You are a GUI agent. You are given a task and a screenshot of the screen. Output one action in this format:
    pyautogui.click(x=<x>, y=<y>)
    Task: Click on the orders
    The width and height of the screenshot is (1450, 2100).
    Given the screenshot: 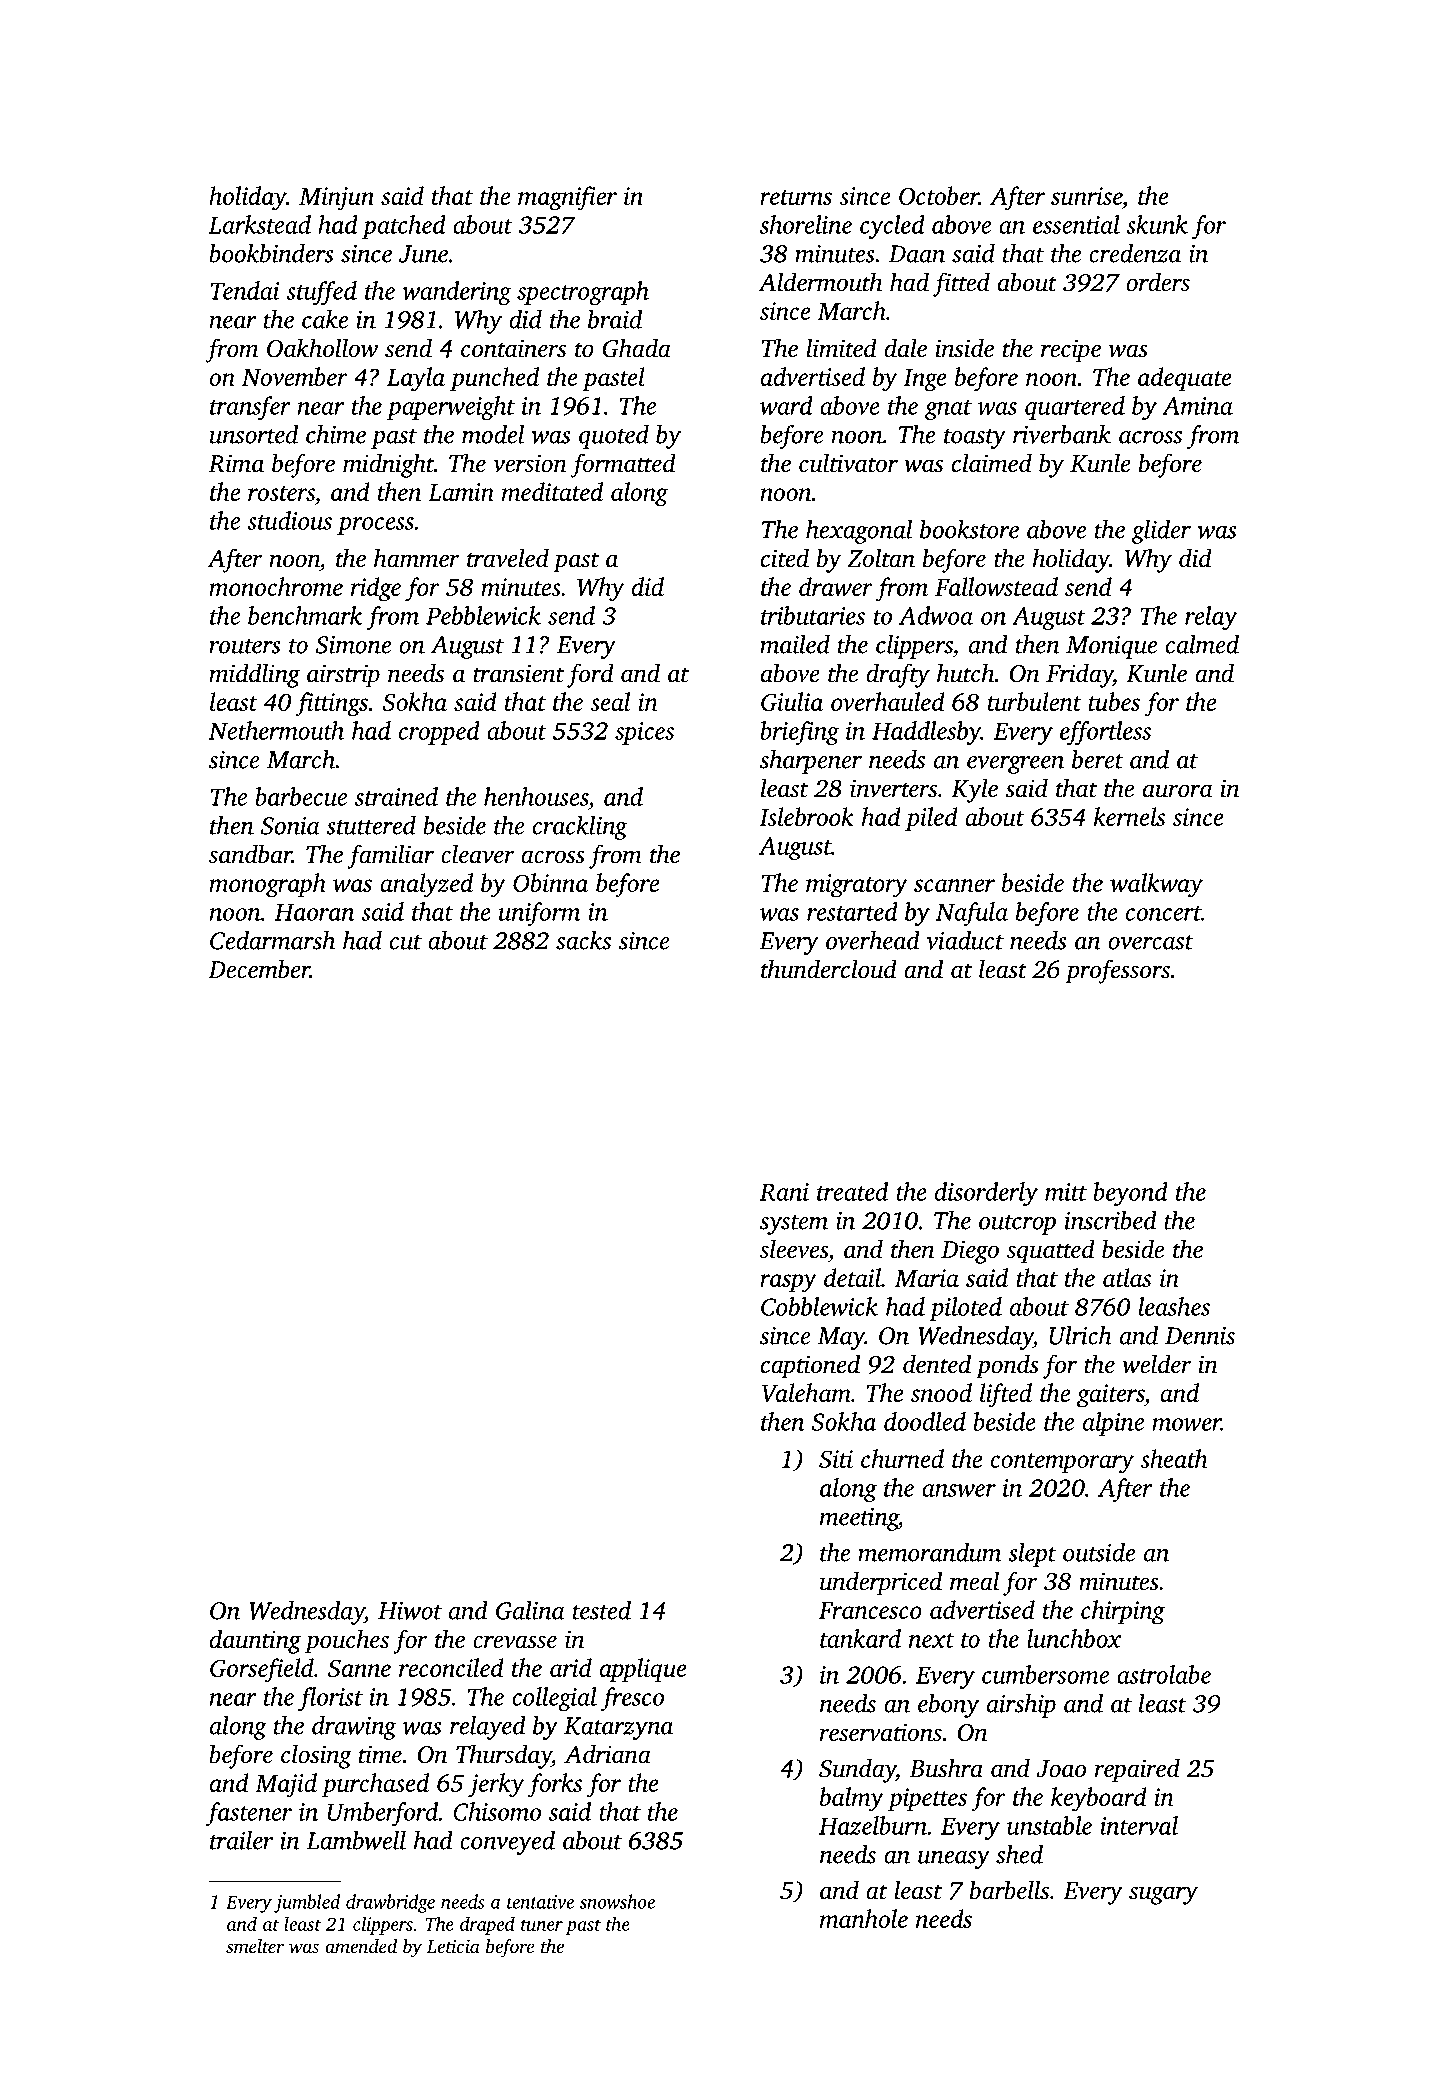 What is the action you would take?
    pyautogui.click(x=1158, y=282)
